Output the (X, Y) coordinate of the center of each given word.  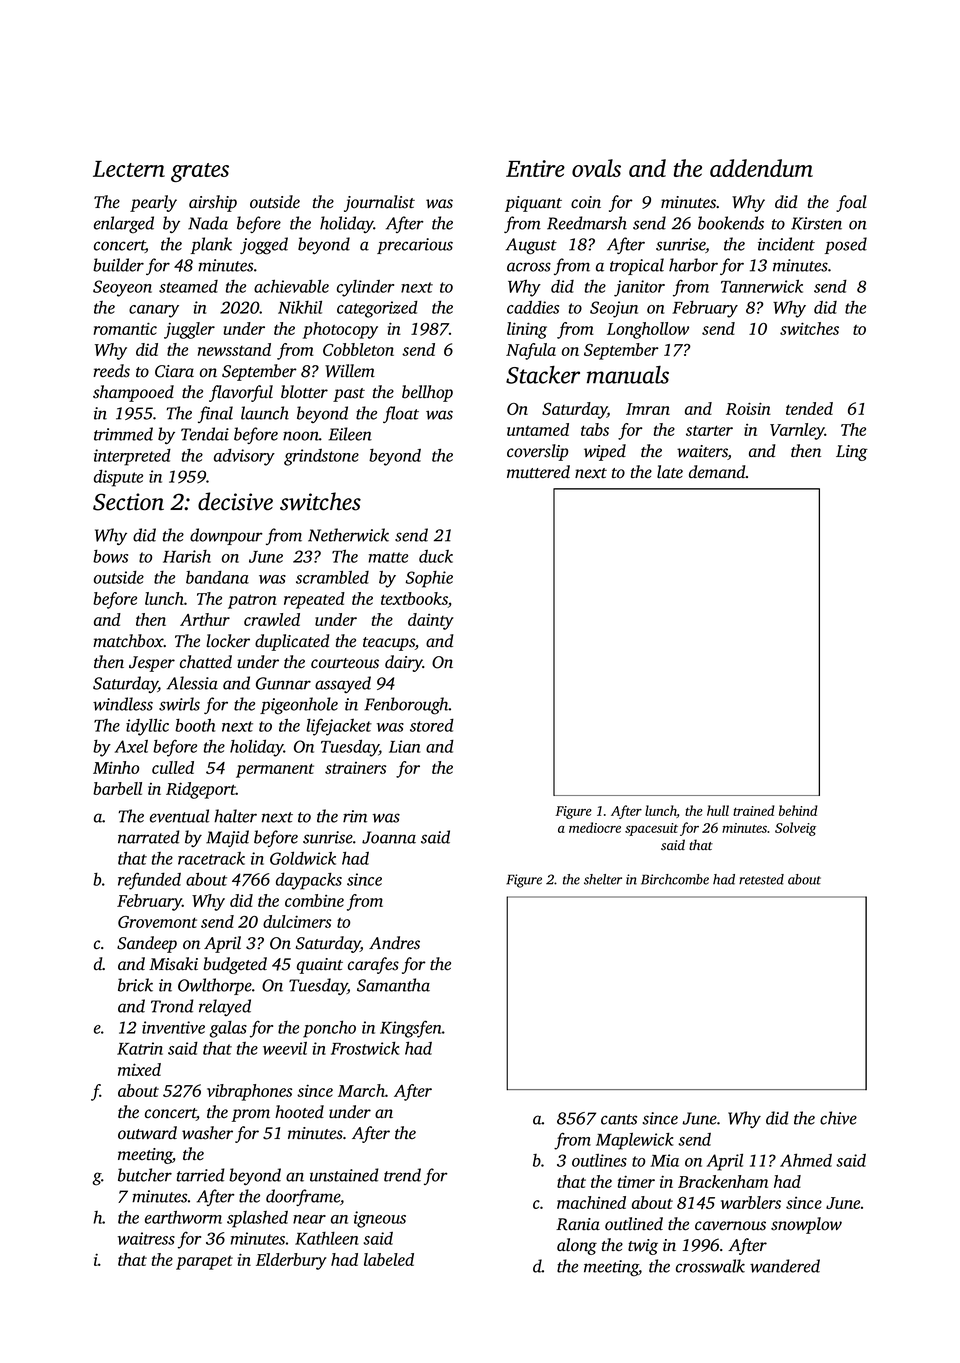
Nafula (531, 351)
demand (717, 471)
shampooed (133, 393)
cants (619, 1119)
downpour (226, 536)
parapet (204, 1263)
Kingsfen (411, 1029)
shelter (603, 879)
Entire (535, 168)
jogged (264, 246)
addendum (761, 168)
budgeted (235, 965)
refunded (149, 881)
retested (761, 879)
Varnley (797, 431)
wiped (605, 452)
